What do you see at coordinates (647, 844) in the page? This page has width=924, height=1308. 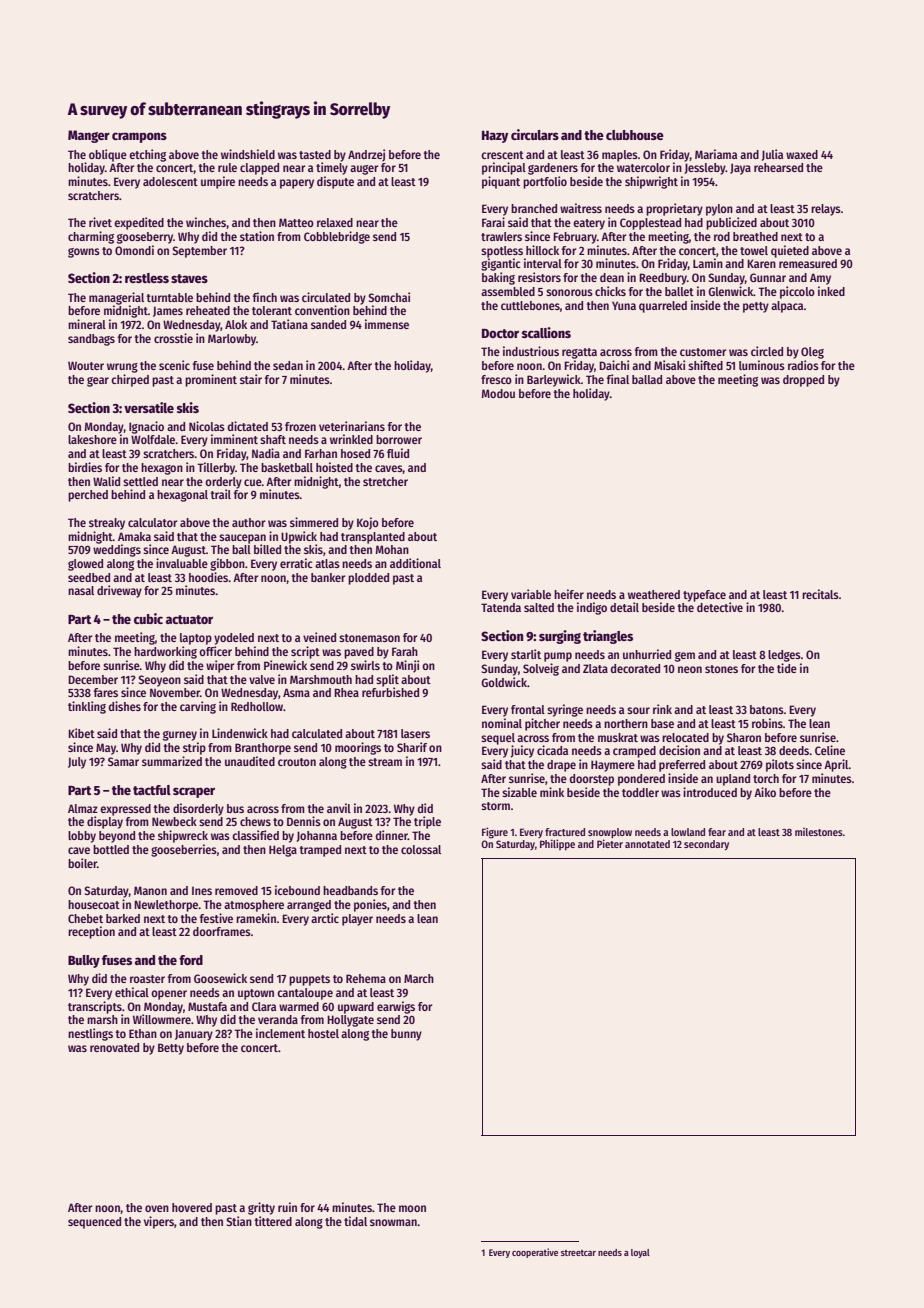 I see `annotated` at bounding box center [647, 844].
